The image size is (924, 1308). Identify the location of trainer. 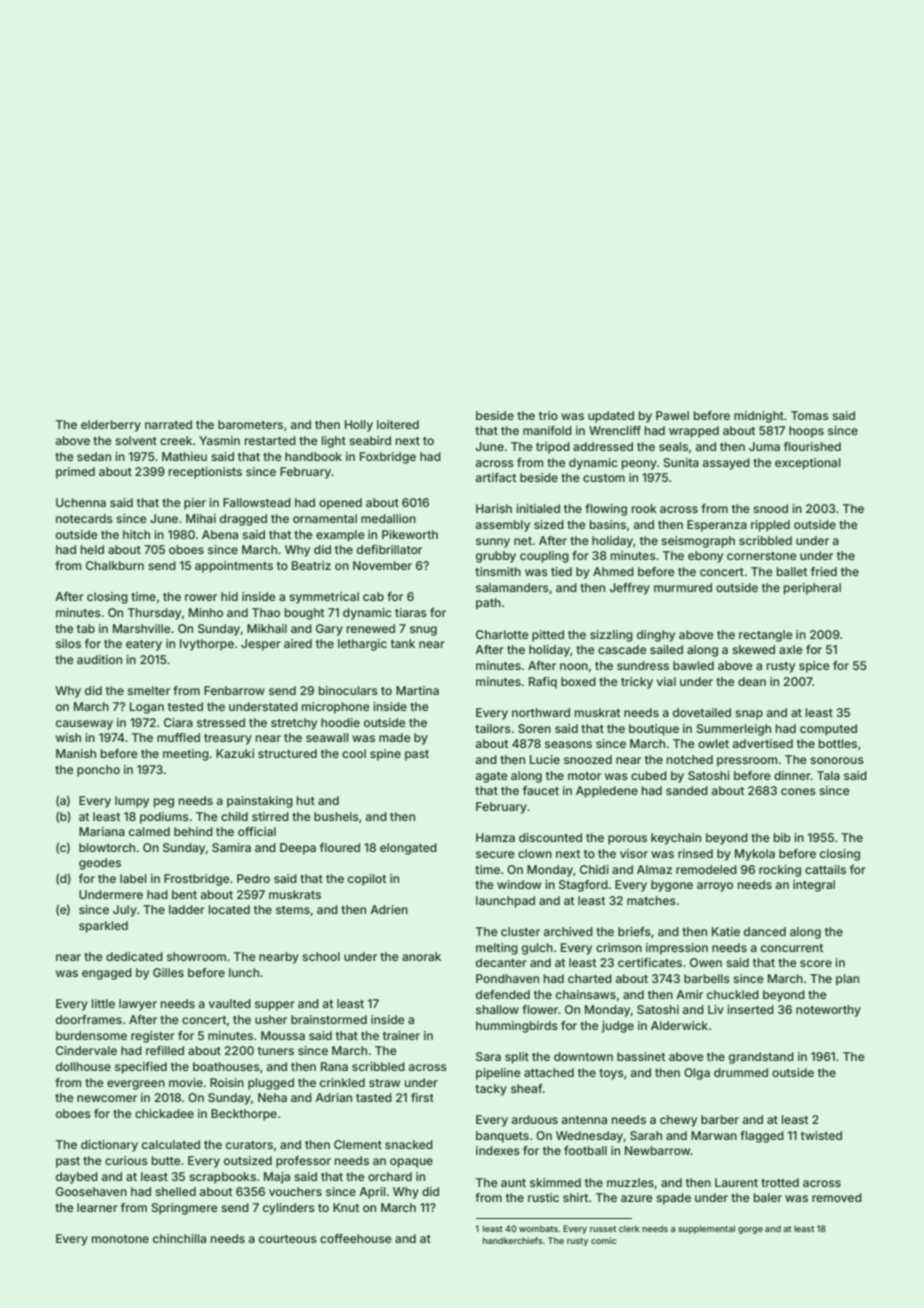
(401, 1035).
